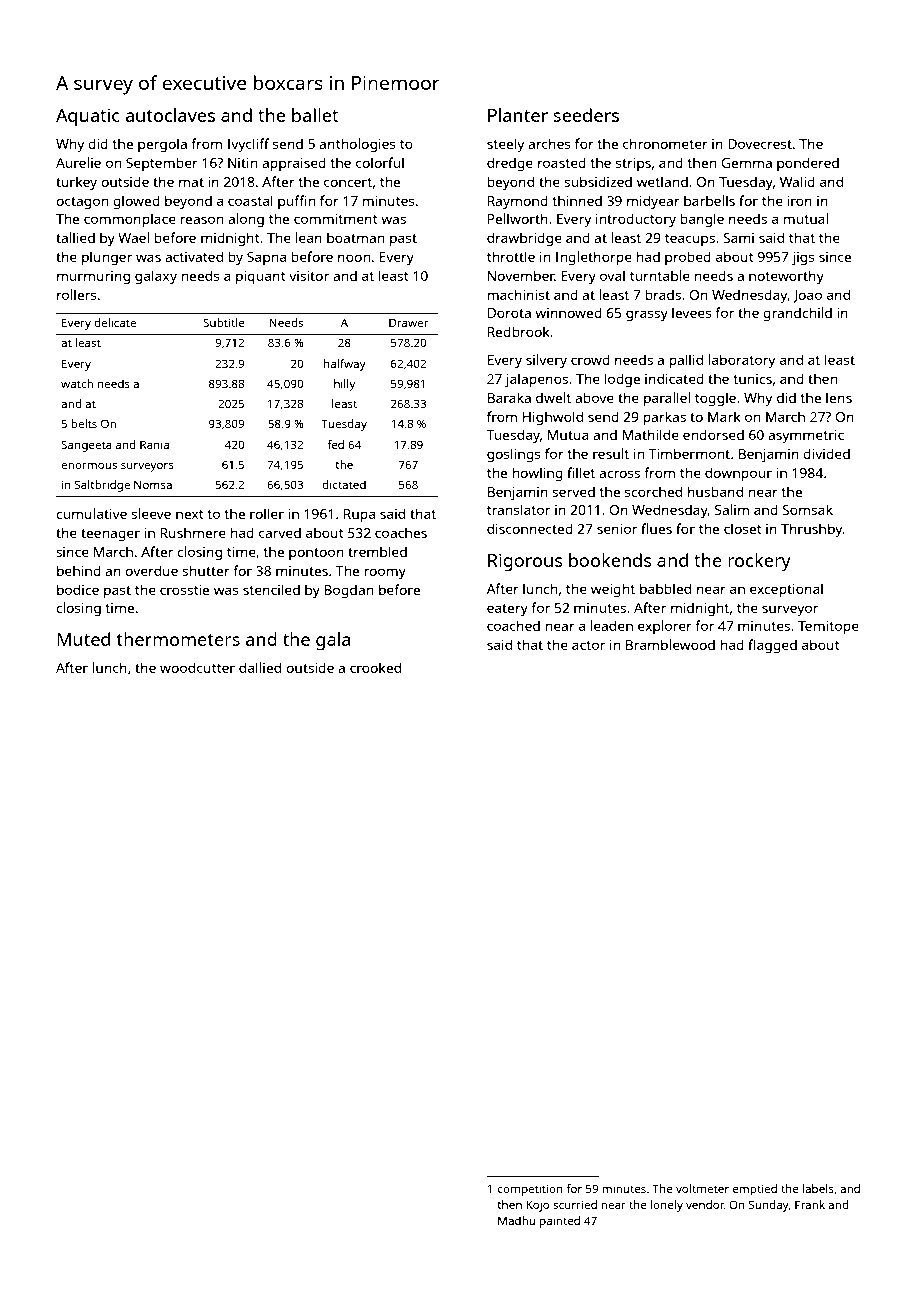 The width and height of the page is (924, 1314). I want to click on colorful, so click(380, 162).
